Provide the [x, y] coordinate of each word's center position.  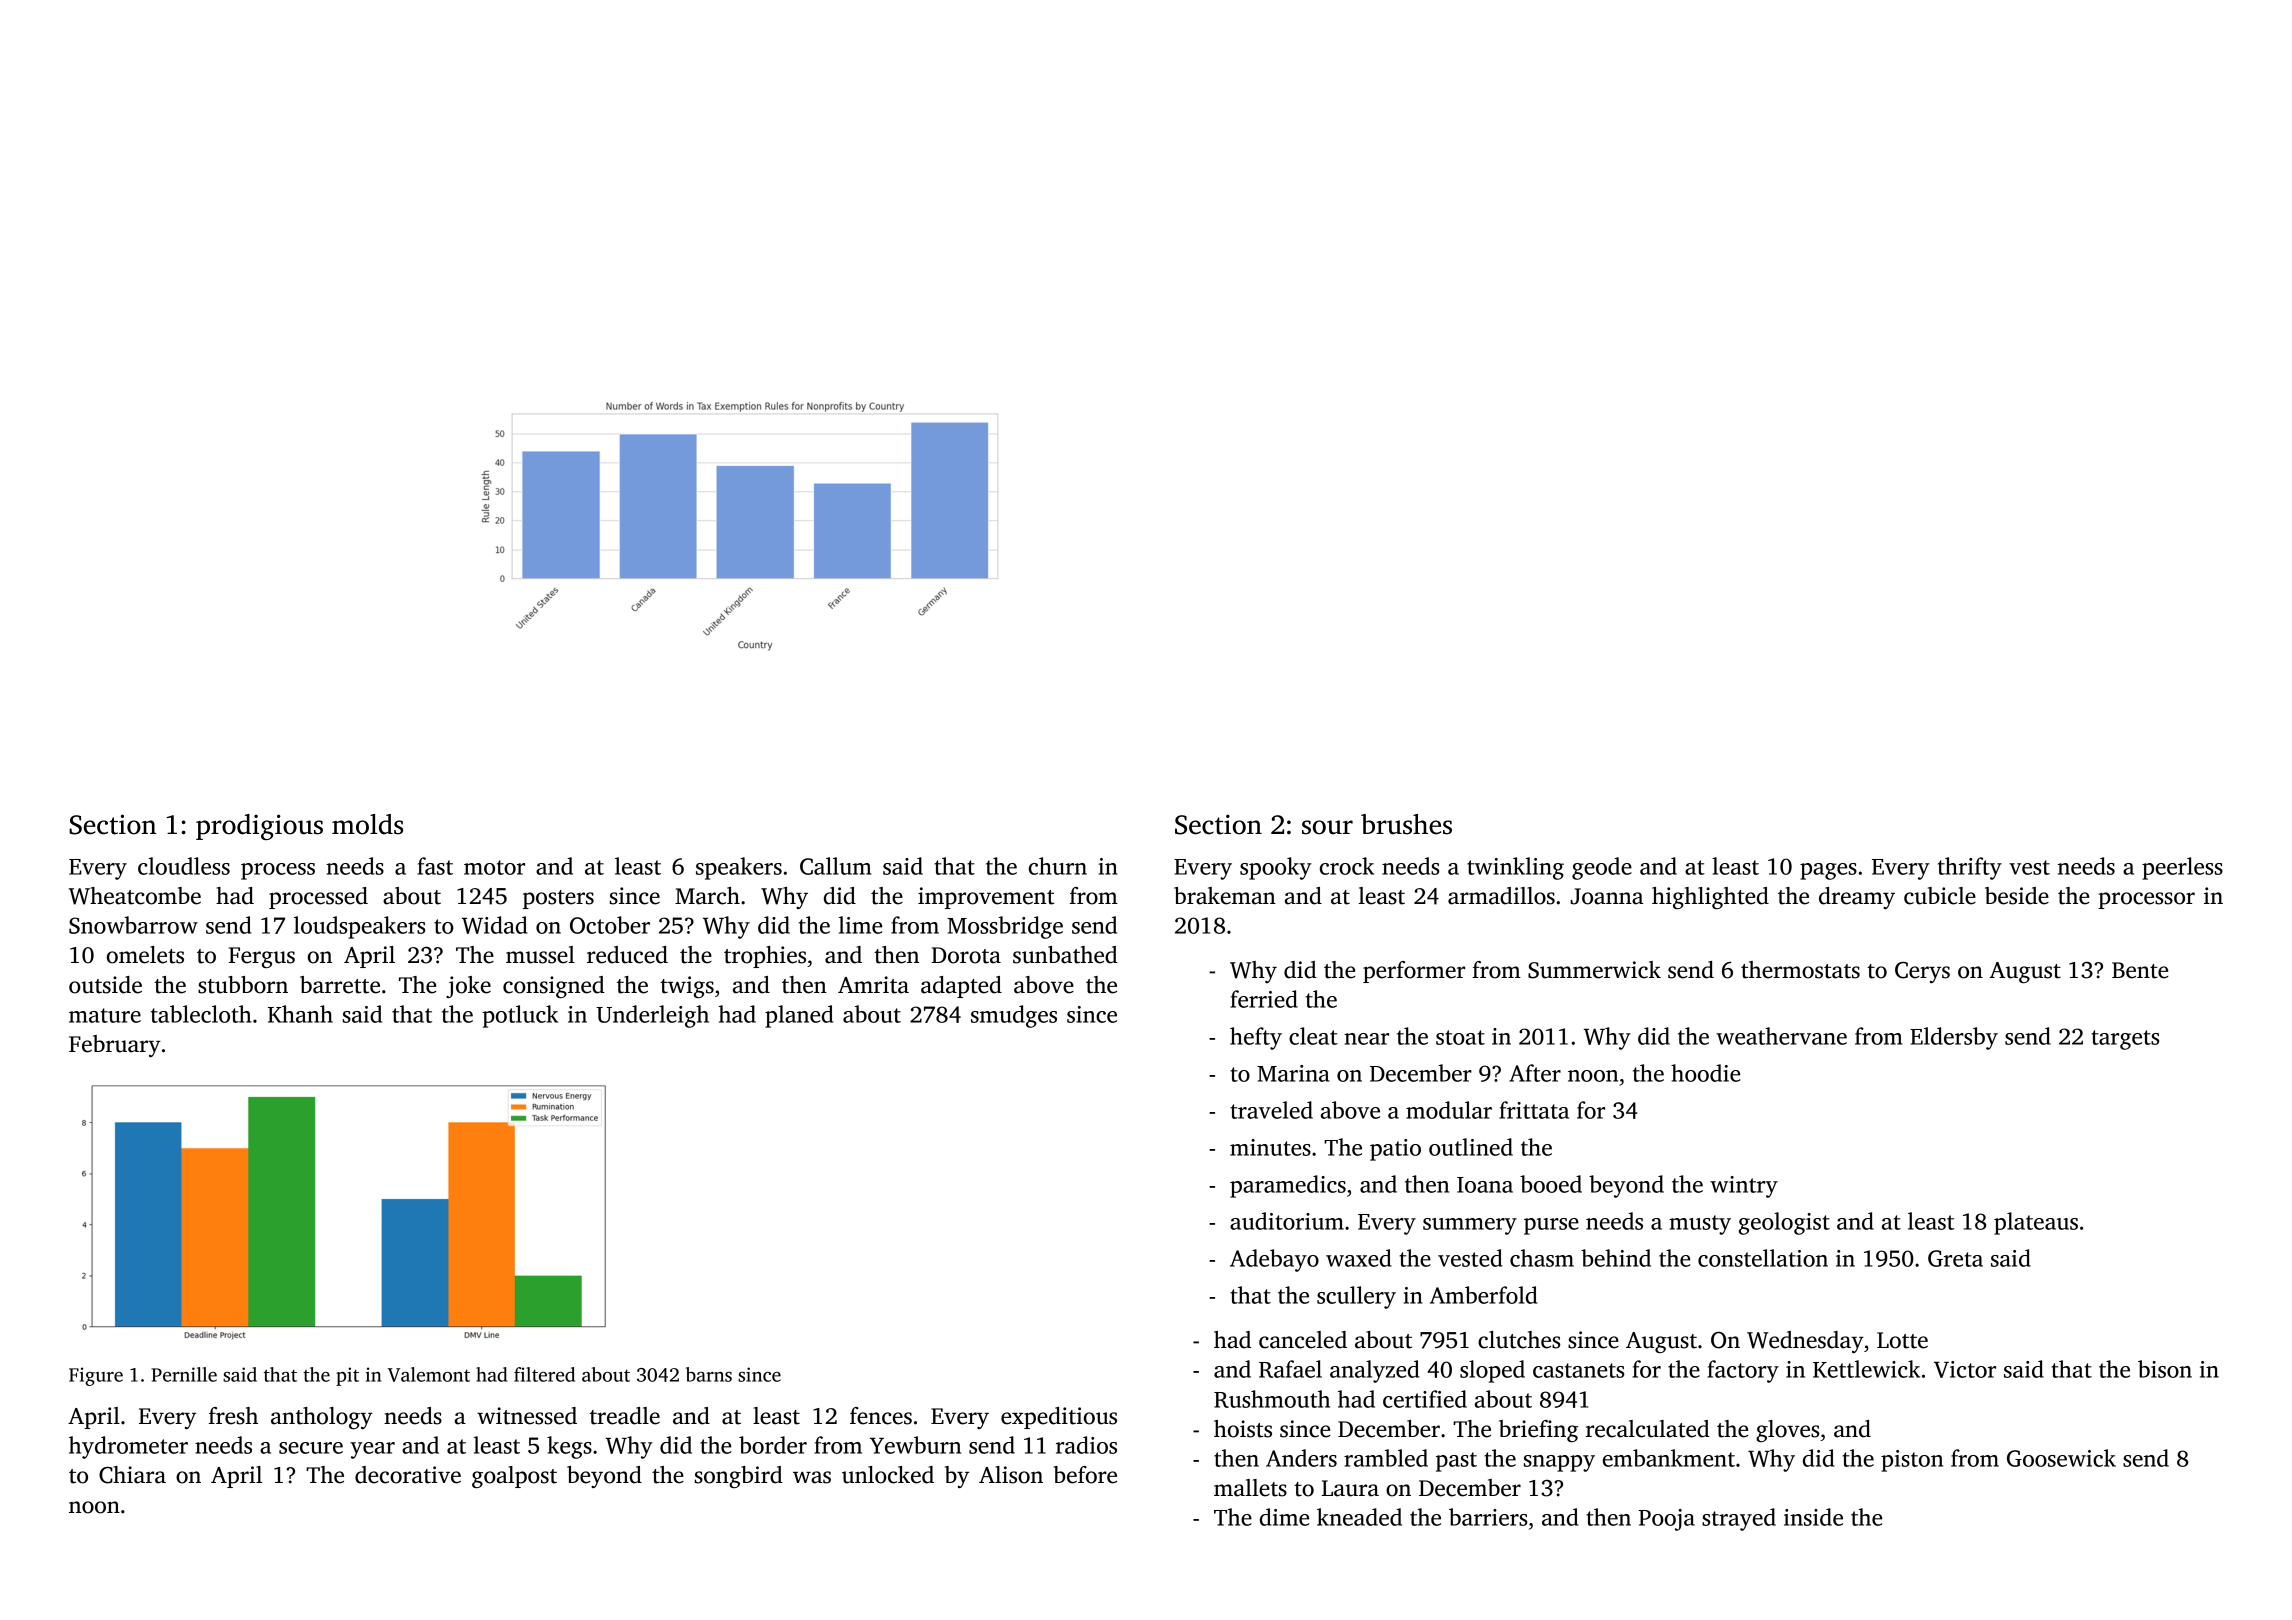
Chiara [132, 1475]
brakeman [1225, 896]
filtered [544, 1374]
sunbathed [1065, 955]
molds [367, 824]
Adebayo [1274, 1260]
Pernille [184, 1374]
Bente [2140, 970]
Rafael [1290, 1369]
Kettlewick [1866, 1369]
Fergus [262, 957]
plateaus [2036, 1223]
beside [2017, 896]
